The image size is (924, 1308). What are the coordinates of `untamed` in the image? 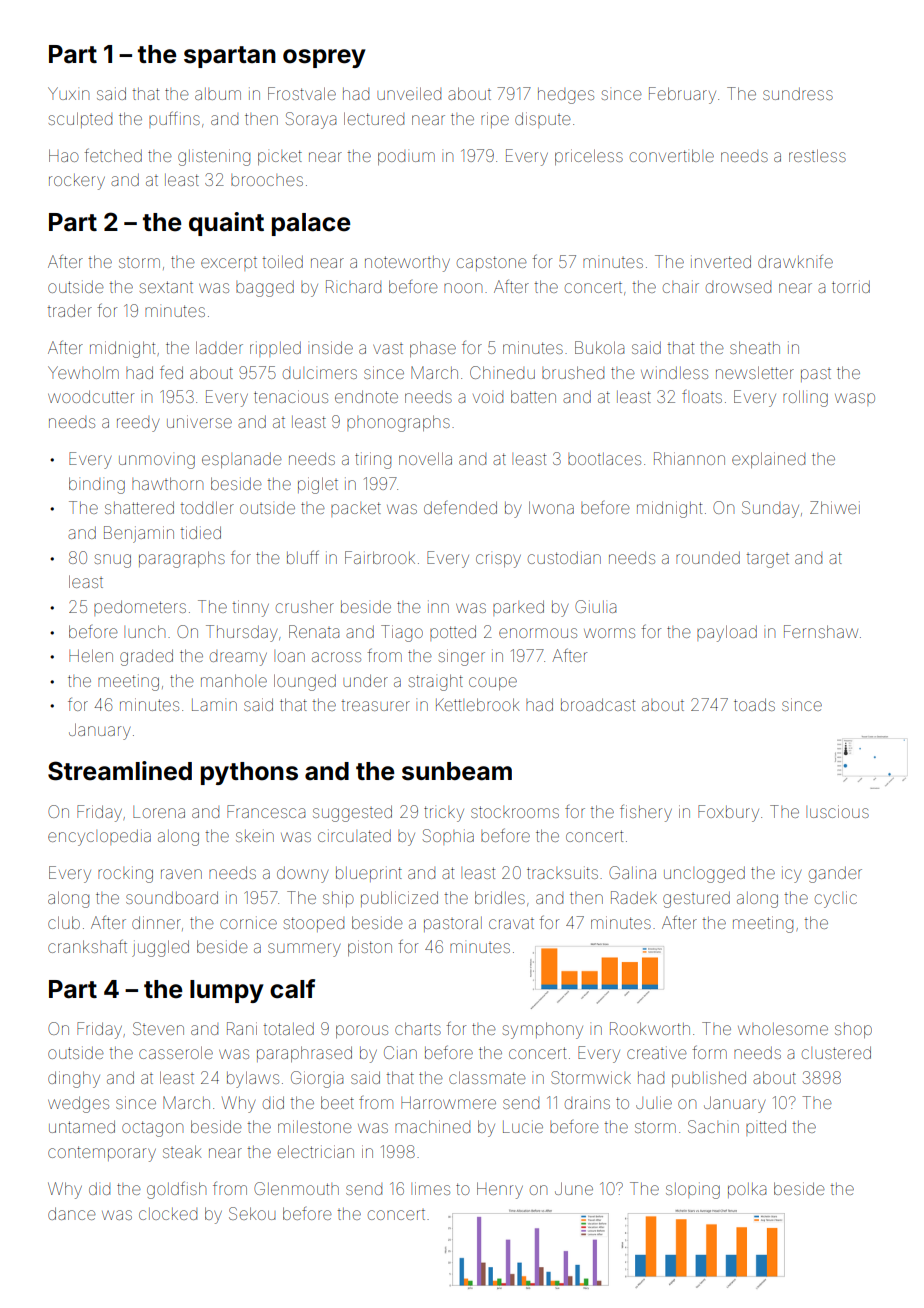 It's located at (82, 1126).
